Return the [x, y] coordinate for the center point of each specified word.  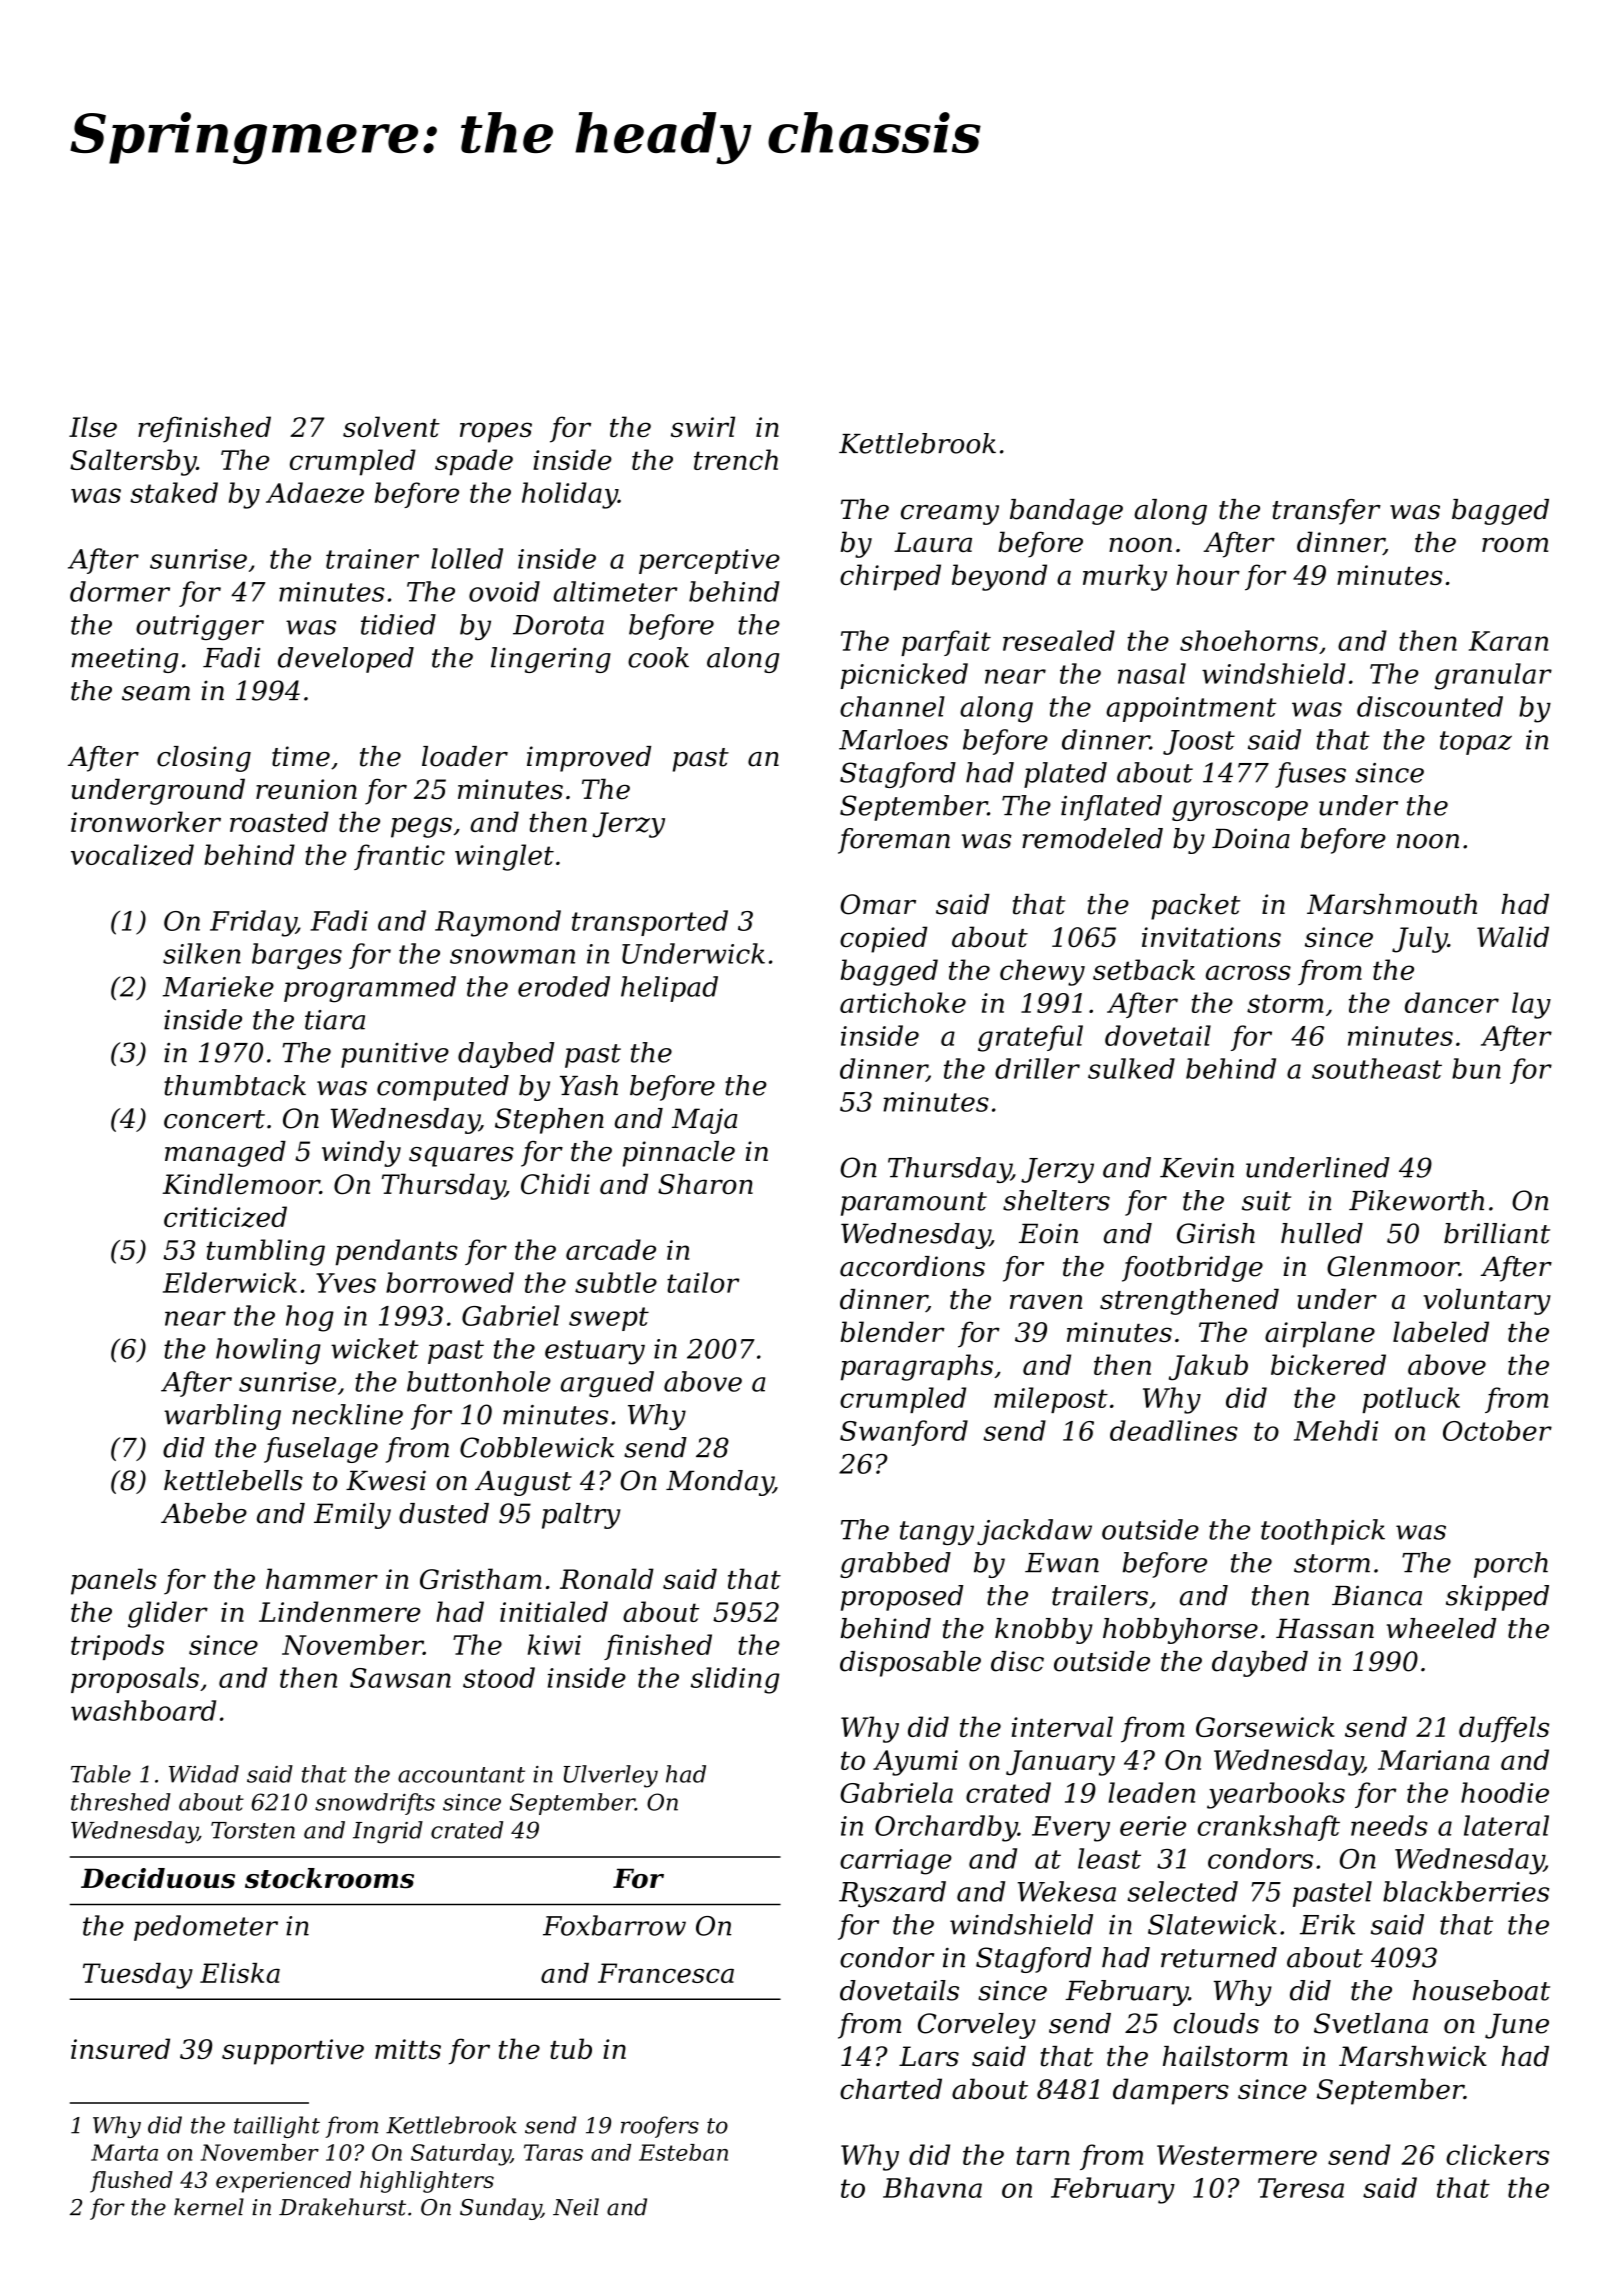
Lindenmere [339, 1611]
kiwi [554, 1644]
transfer [1327, 512]
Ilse [93, 426]
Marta [124, 2152]
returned [1219, 1957]
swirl [703, 426]
